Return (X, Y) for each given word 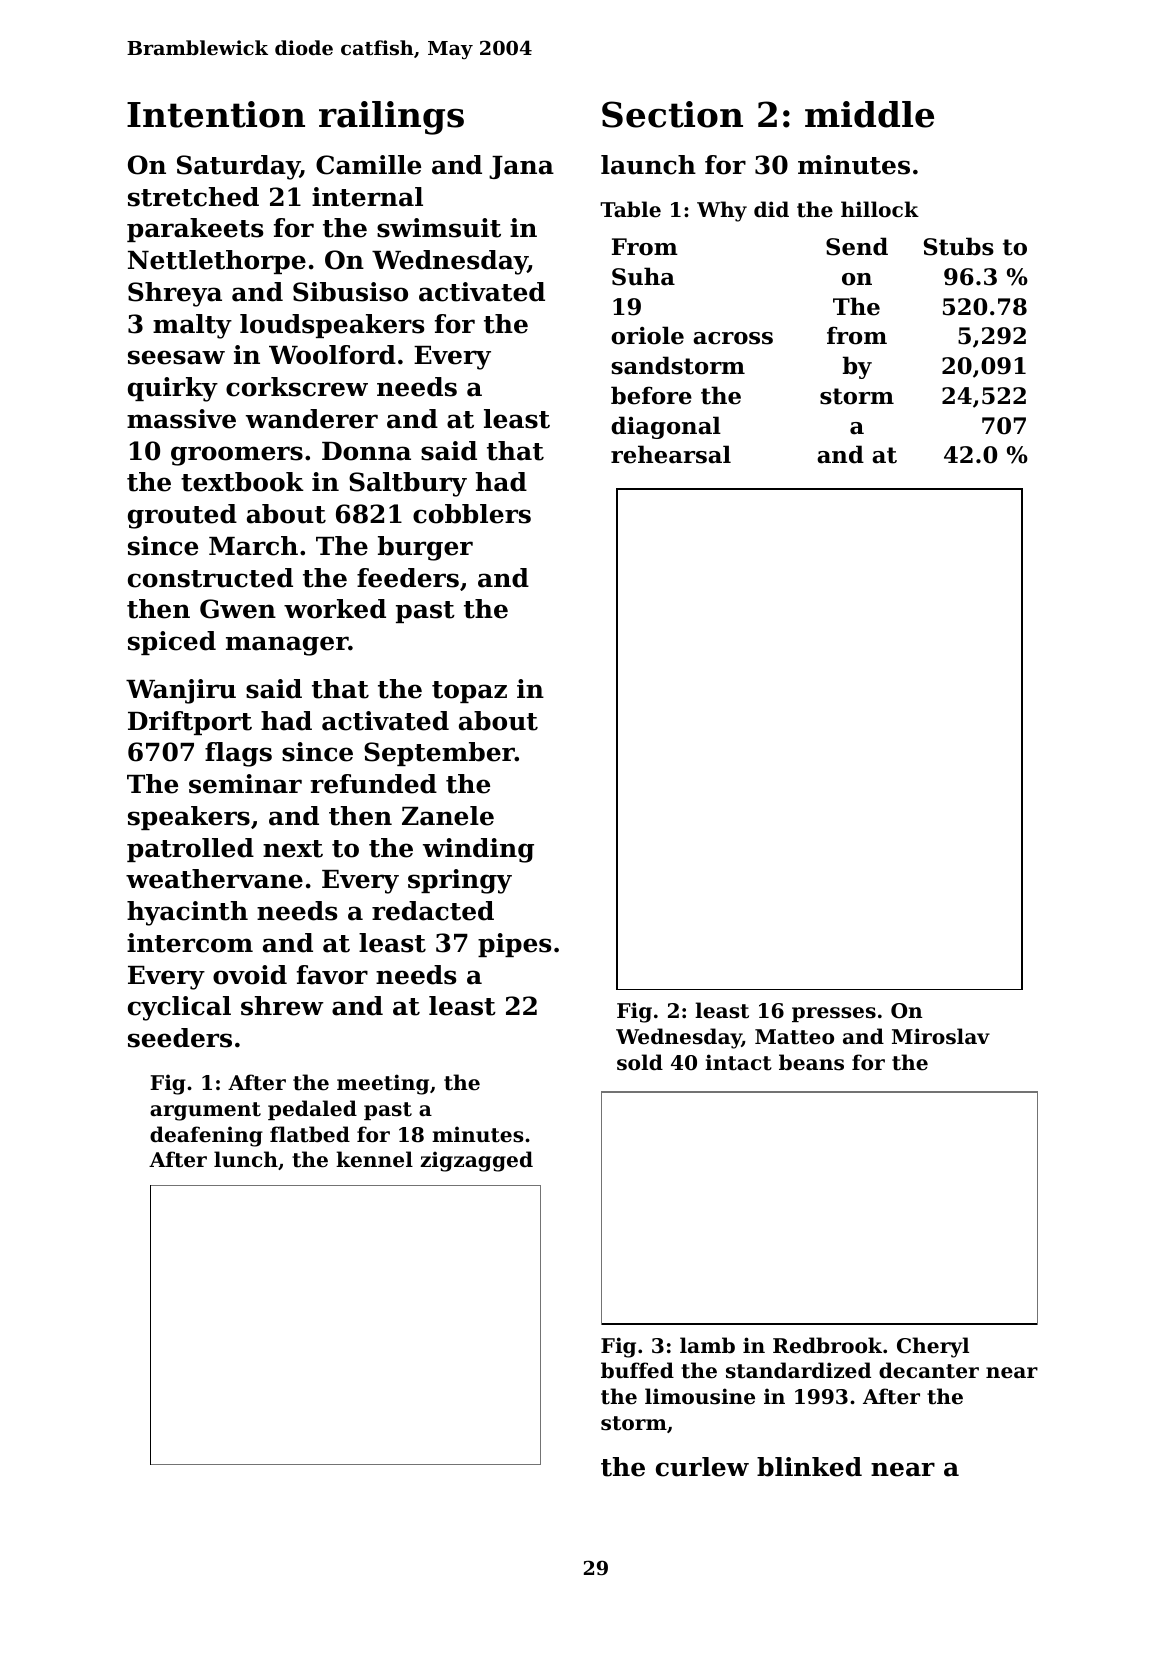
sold (640, 1062)
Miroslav (941, 1036)
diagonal (666, 427)
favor (332, 975)
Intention (216, 114)
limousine (700, 1396)
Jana (521, 167)
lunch (246, 1159)
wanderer (312, 419)
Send (857, 246)
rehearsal (671, 454)
